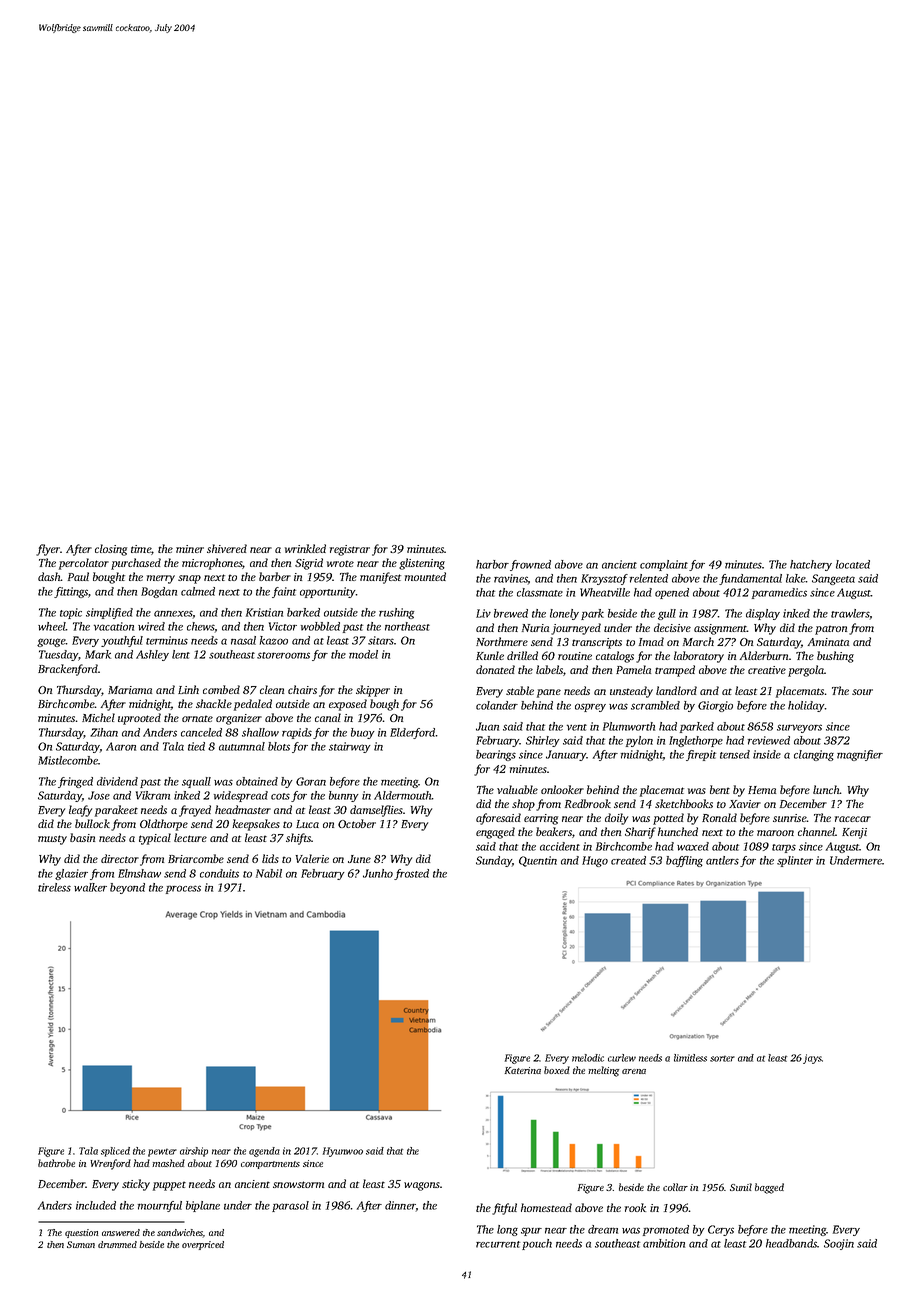 This image has height=1308, width=924. Describe the element at coordinates (71, 592) in the image. I see `fittings` at that location.
